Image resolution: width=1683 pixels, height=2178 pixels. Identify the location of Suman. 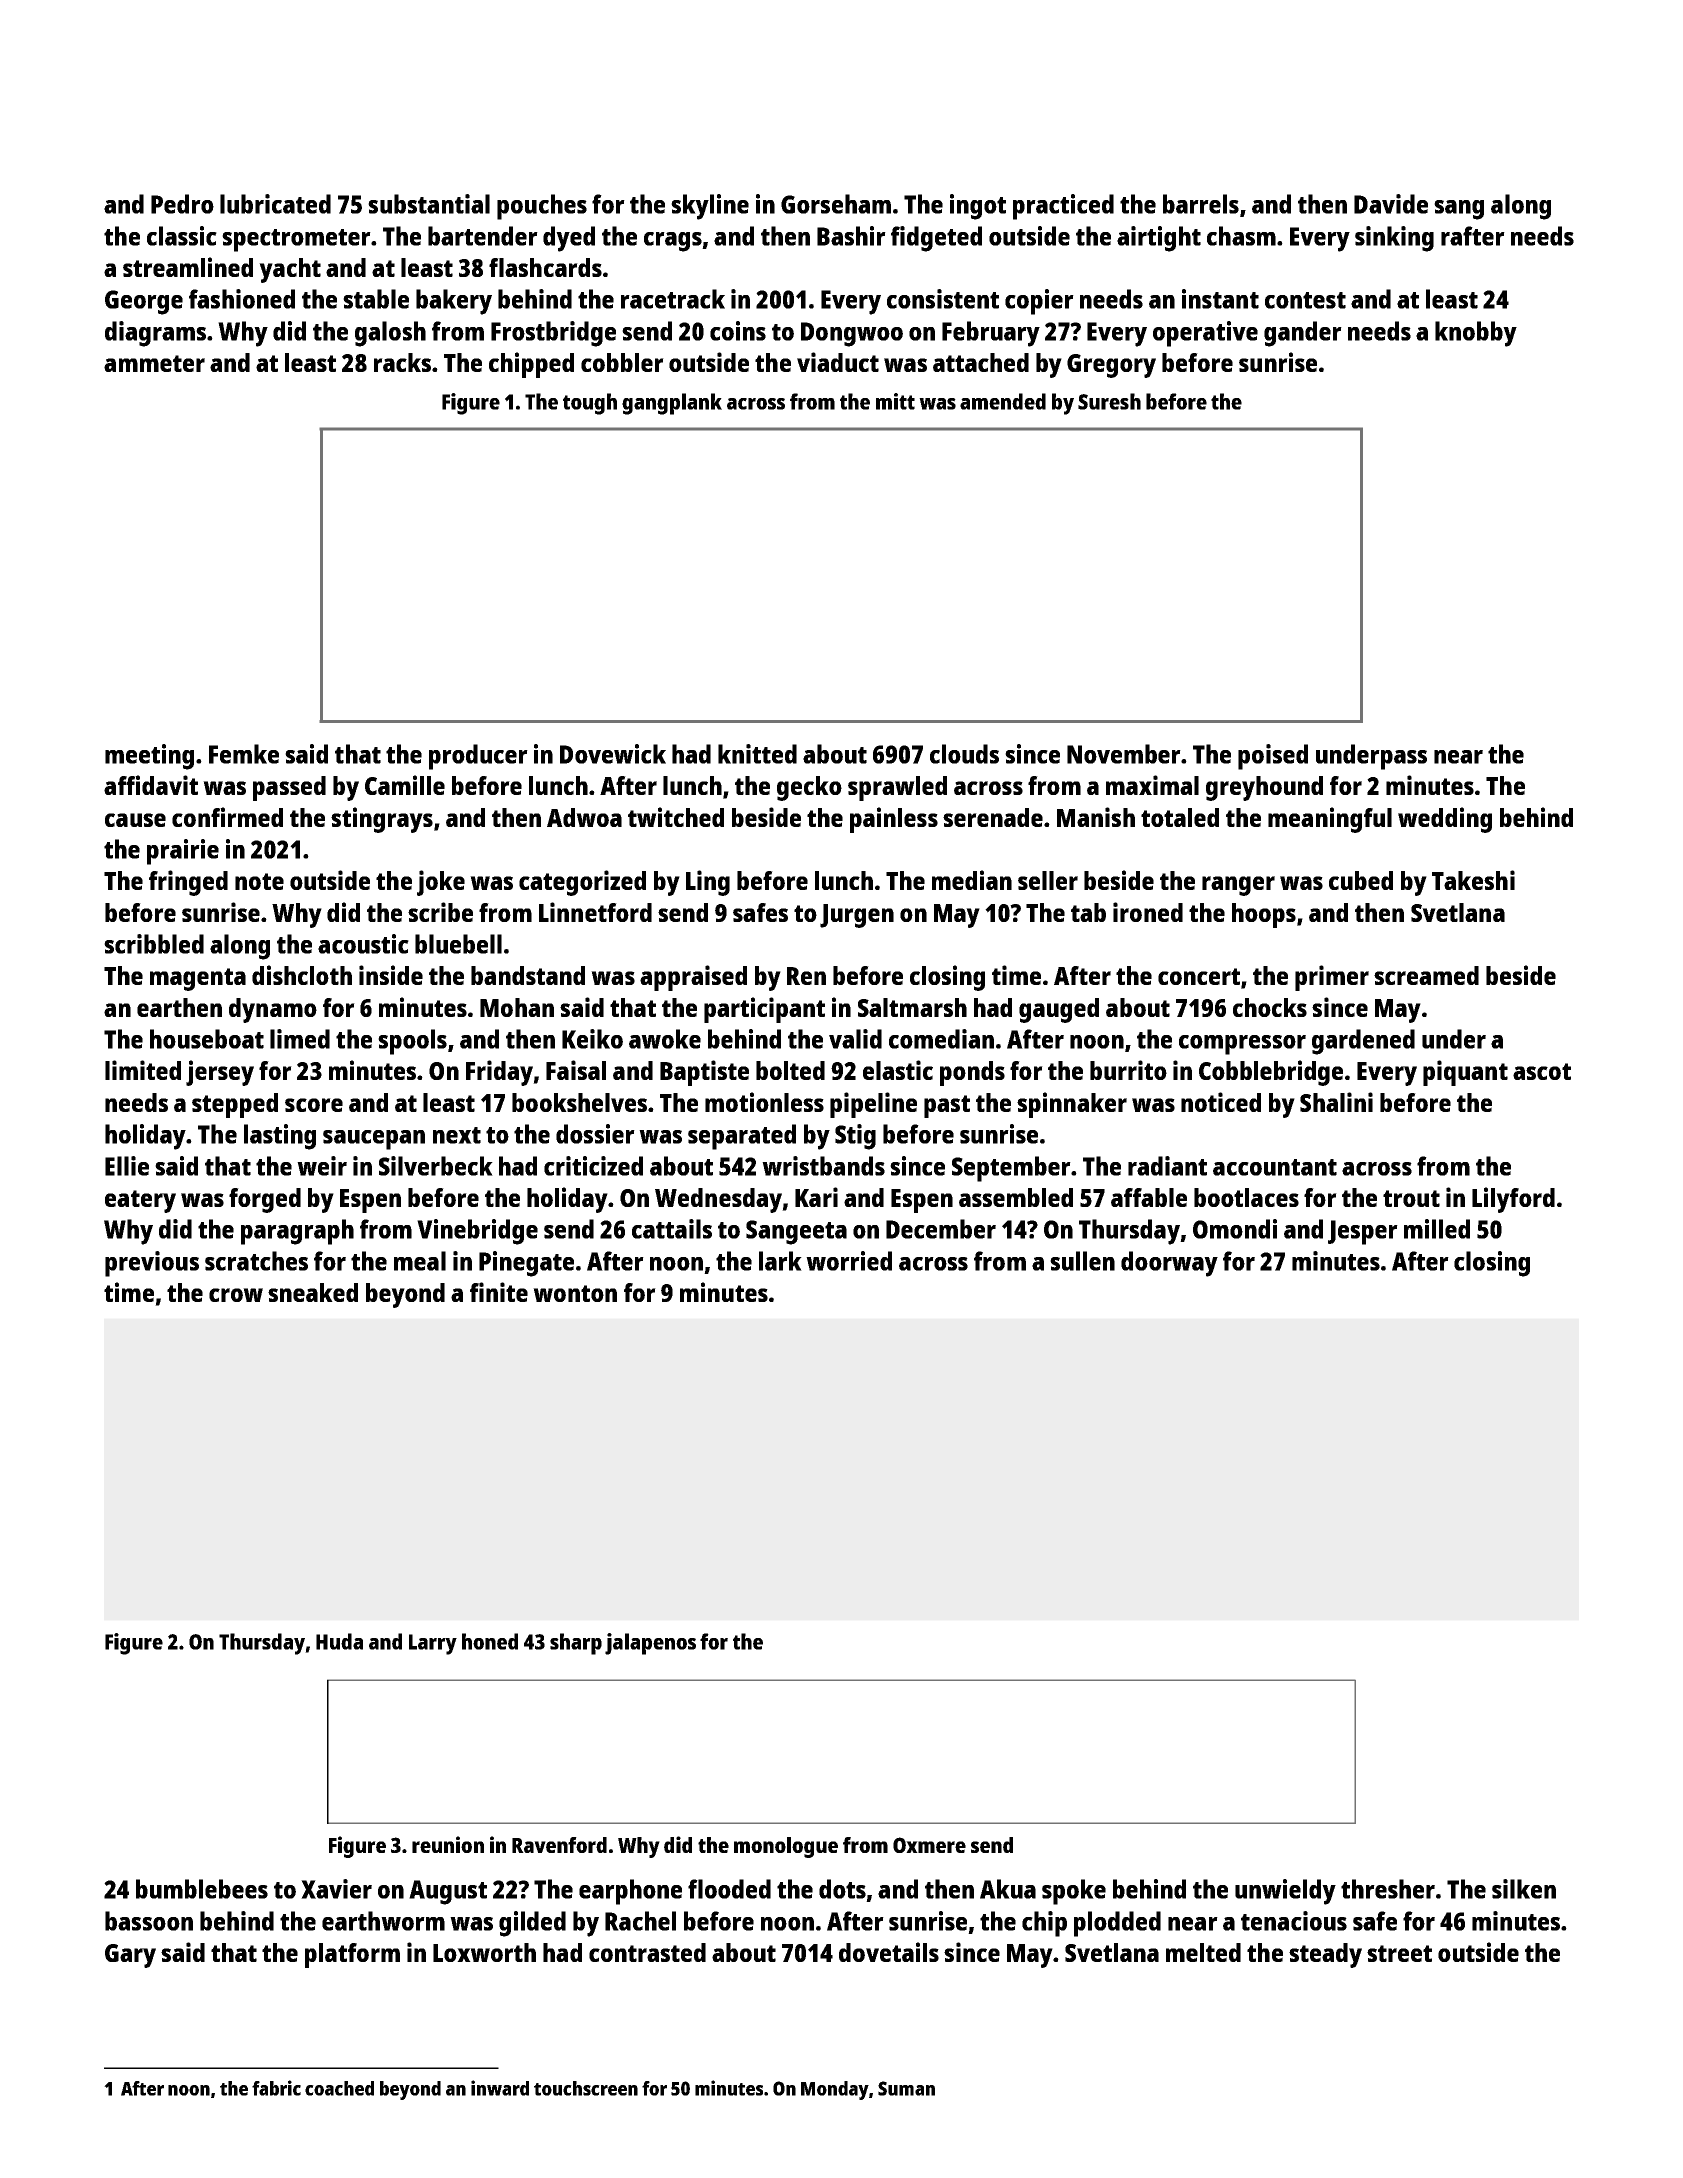
(906, 2088).
